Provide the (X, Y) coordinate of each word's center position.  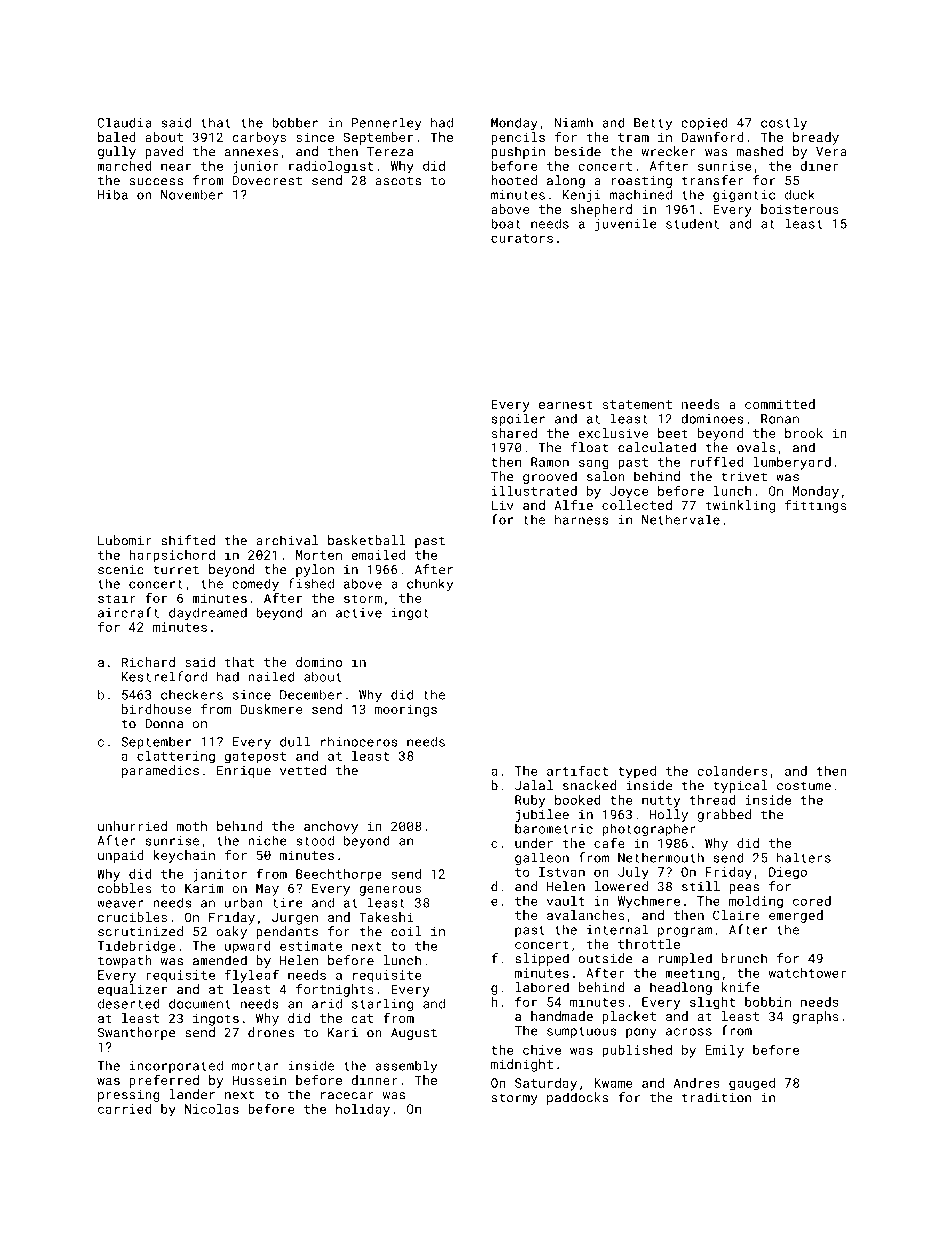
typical (740, 786)
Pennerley (387, 123)
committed (780, 404)
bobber (295, 122)
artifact (577, 770)
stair (117, 598)
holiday (363, 1110)
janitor (220, 875)
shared (514, 433)
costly (784, 124)
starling (382, 1004)
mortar (255, 1066)
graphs (816, 1017)
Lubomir (125, 540)
